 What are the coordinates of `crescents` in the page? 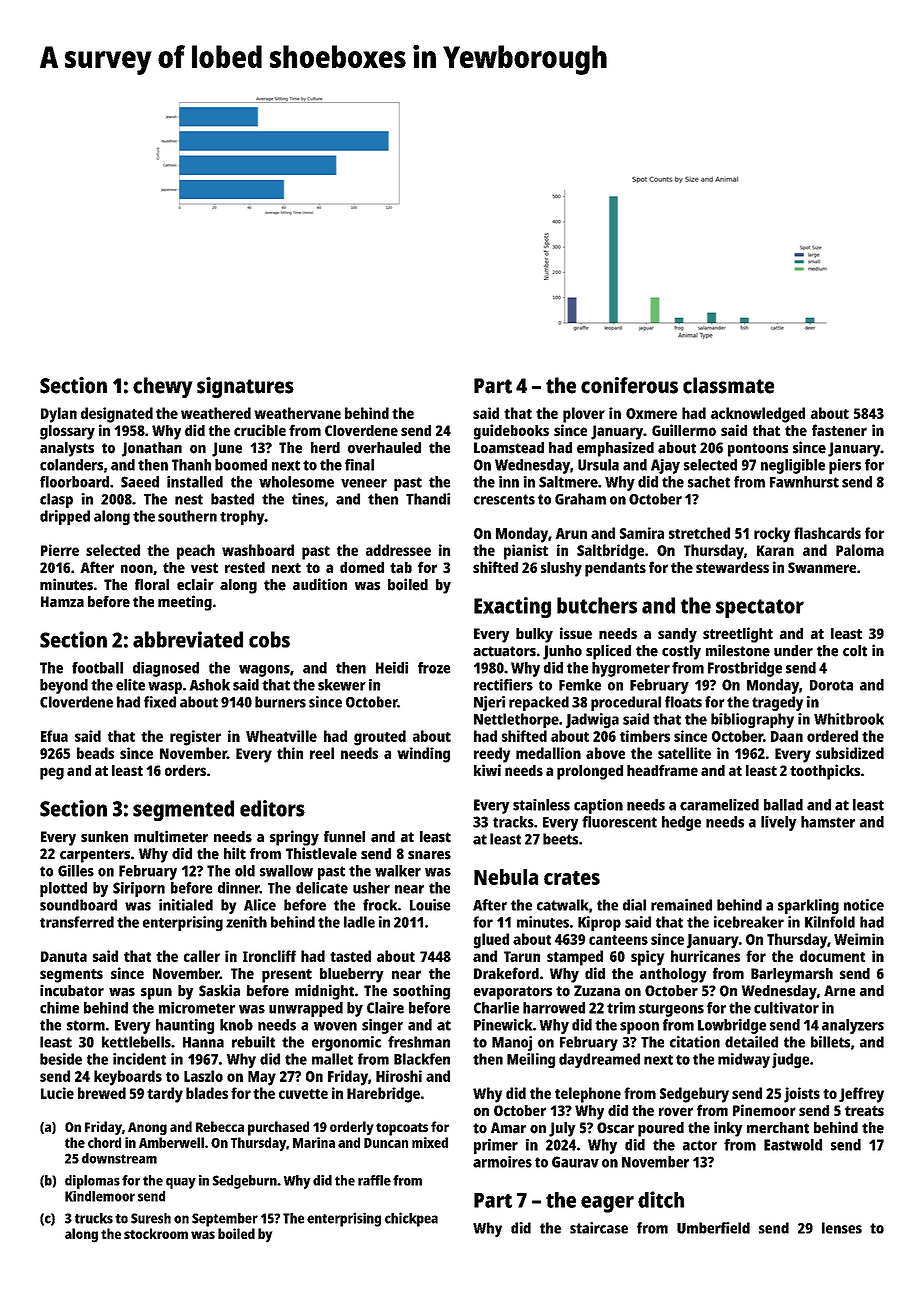 It's located at (504, 499).
